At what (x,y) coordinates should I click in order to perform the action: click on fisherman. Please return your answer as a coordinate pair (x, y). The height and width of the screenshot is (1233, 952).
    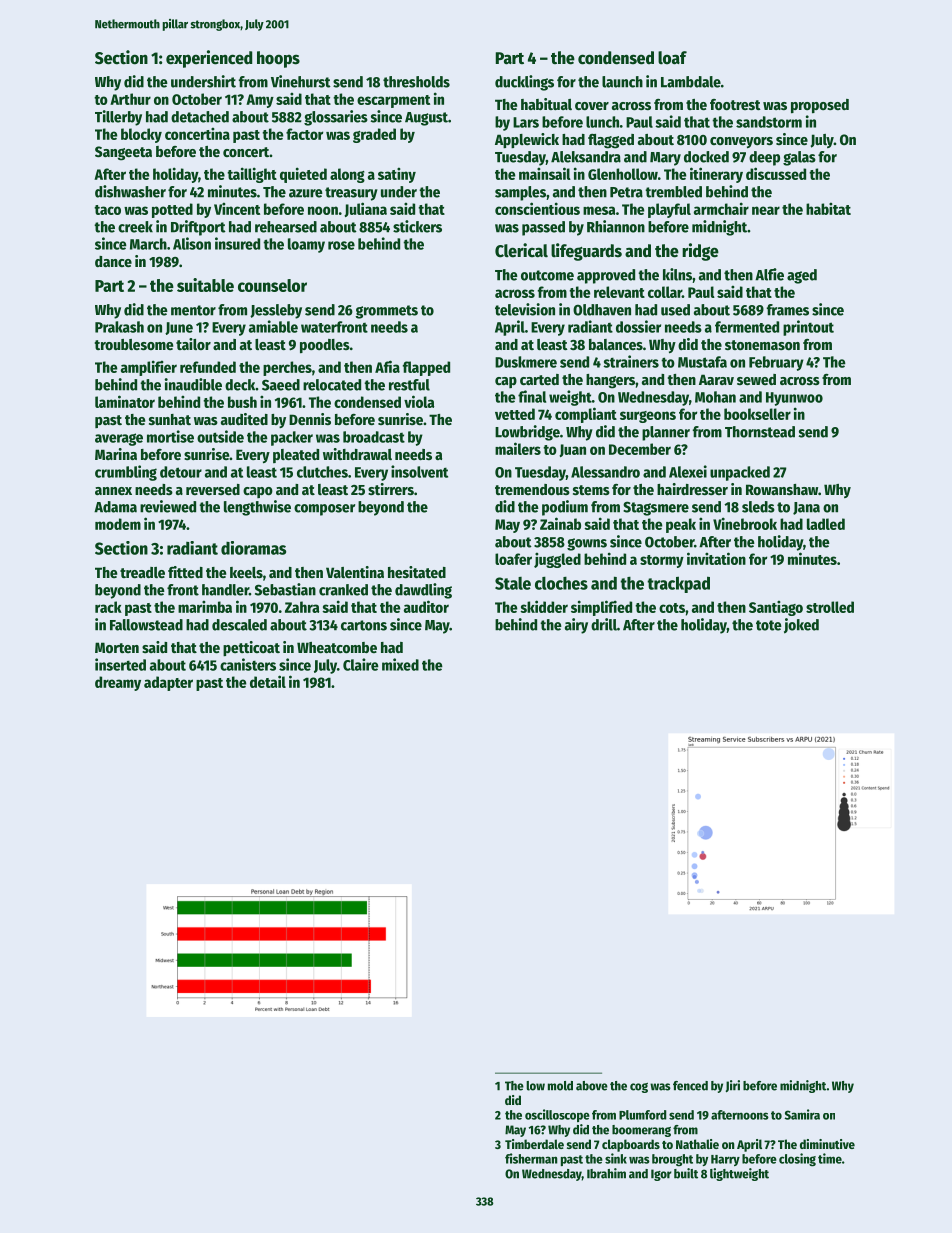
    Looking at the image, I should click on (531, 1158).
